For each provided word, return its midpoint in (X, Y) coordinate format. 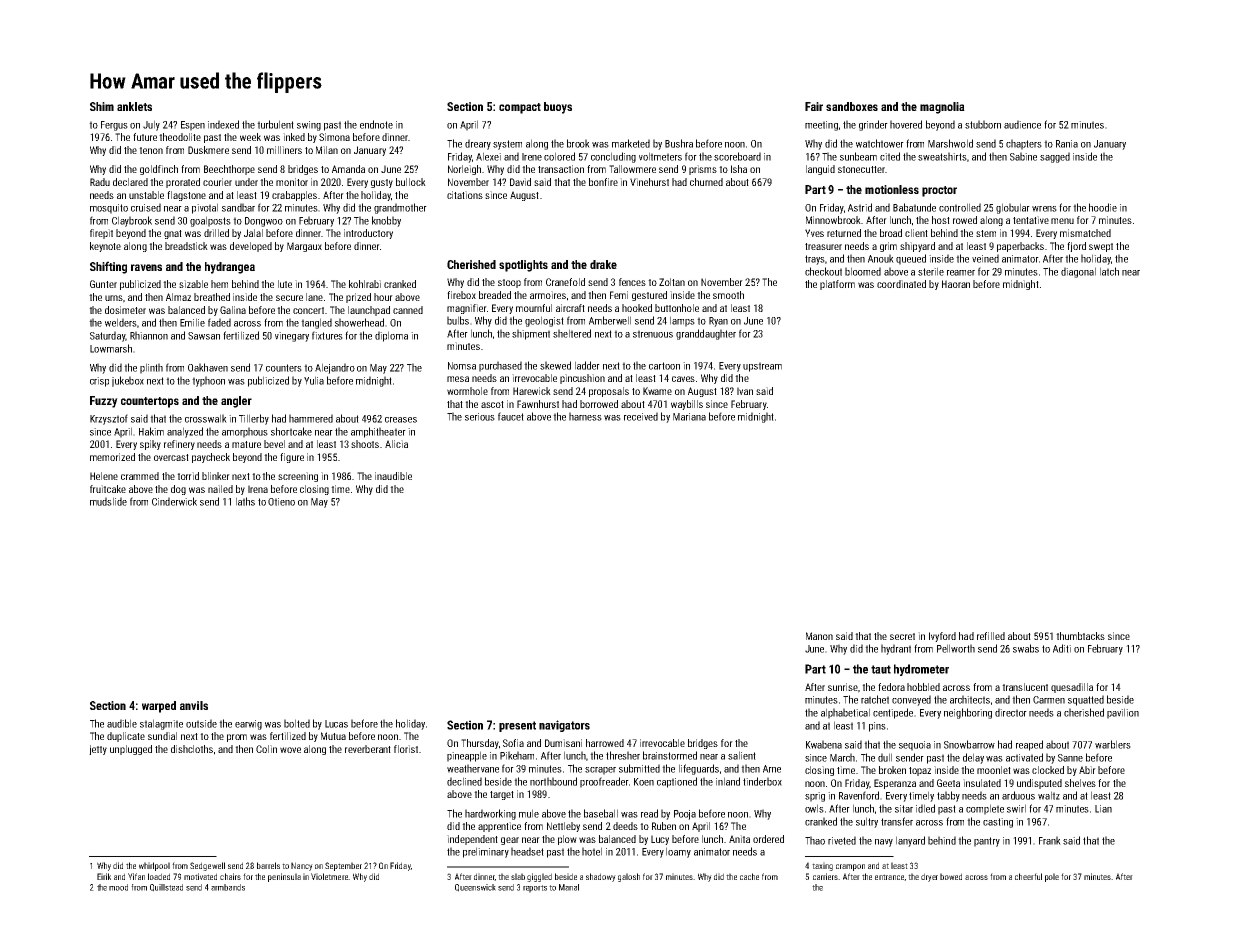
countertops (150, 402)
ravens (146, 267)
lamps (682, 321)
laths (245, 501)
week (250, 137)
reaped (1029, 745)
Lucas (336, 724)
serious (480, 417)
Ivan (745, 391)
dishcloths (192, 749)
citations (465, 195)
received (641, 416)
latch (1109, 271)
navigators (564, 726)
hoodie (1103, 207)
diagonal (1078, 272)
